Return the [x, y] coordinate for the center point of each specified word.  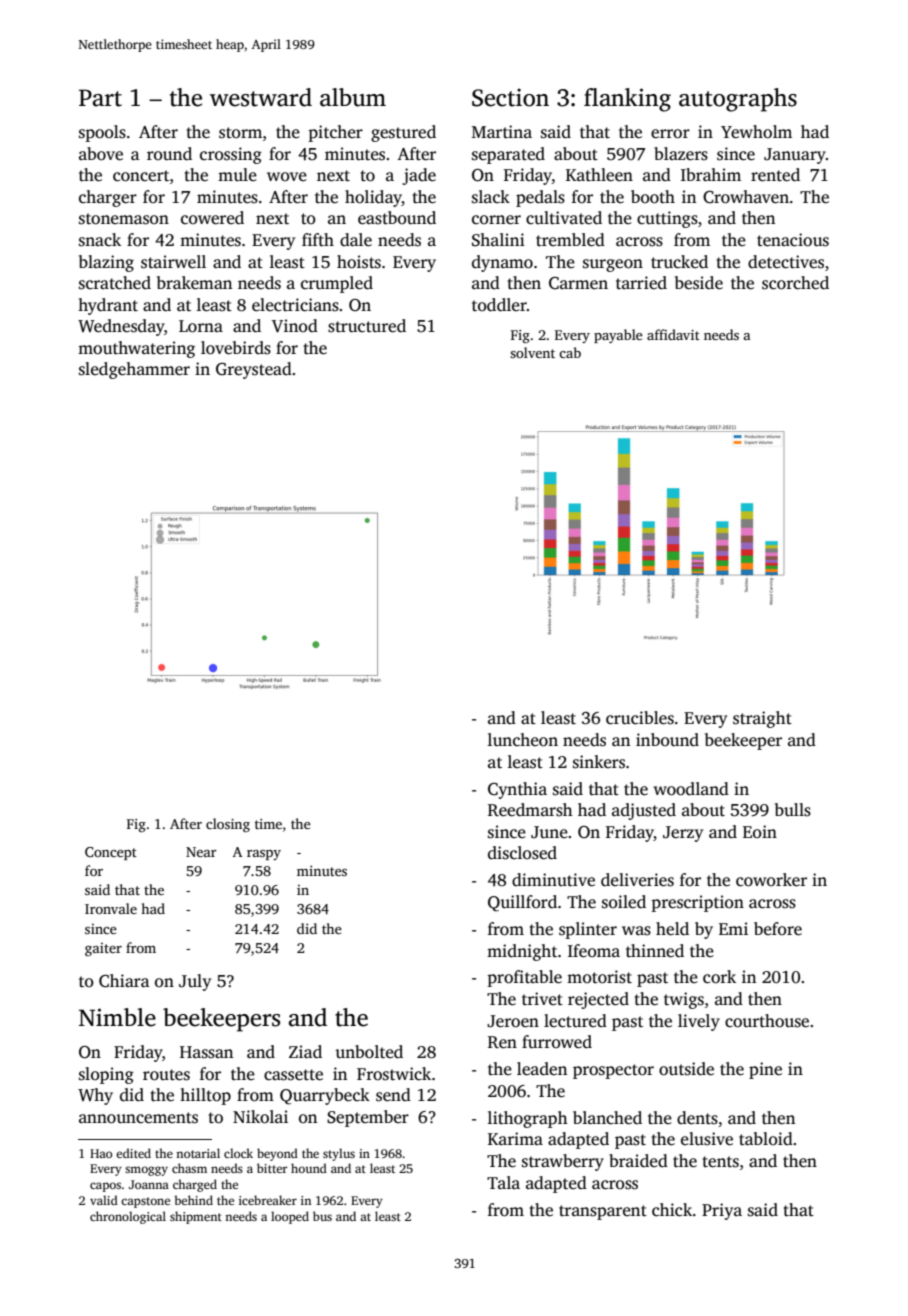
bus [322, 1216]
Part [100, 98]
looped [290, 1217]
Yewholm [756, 132]
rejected [598, 1000]
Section [510, 97]
